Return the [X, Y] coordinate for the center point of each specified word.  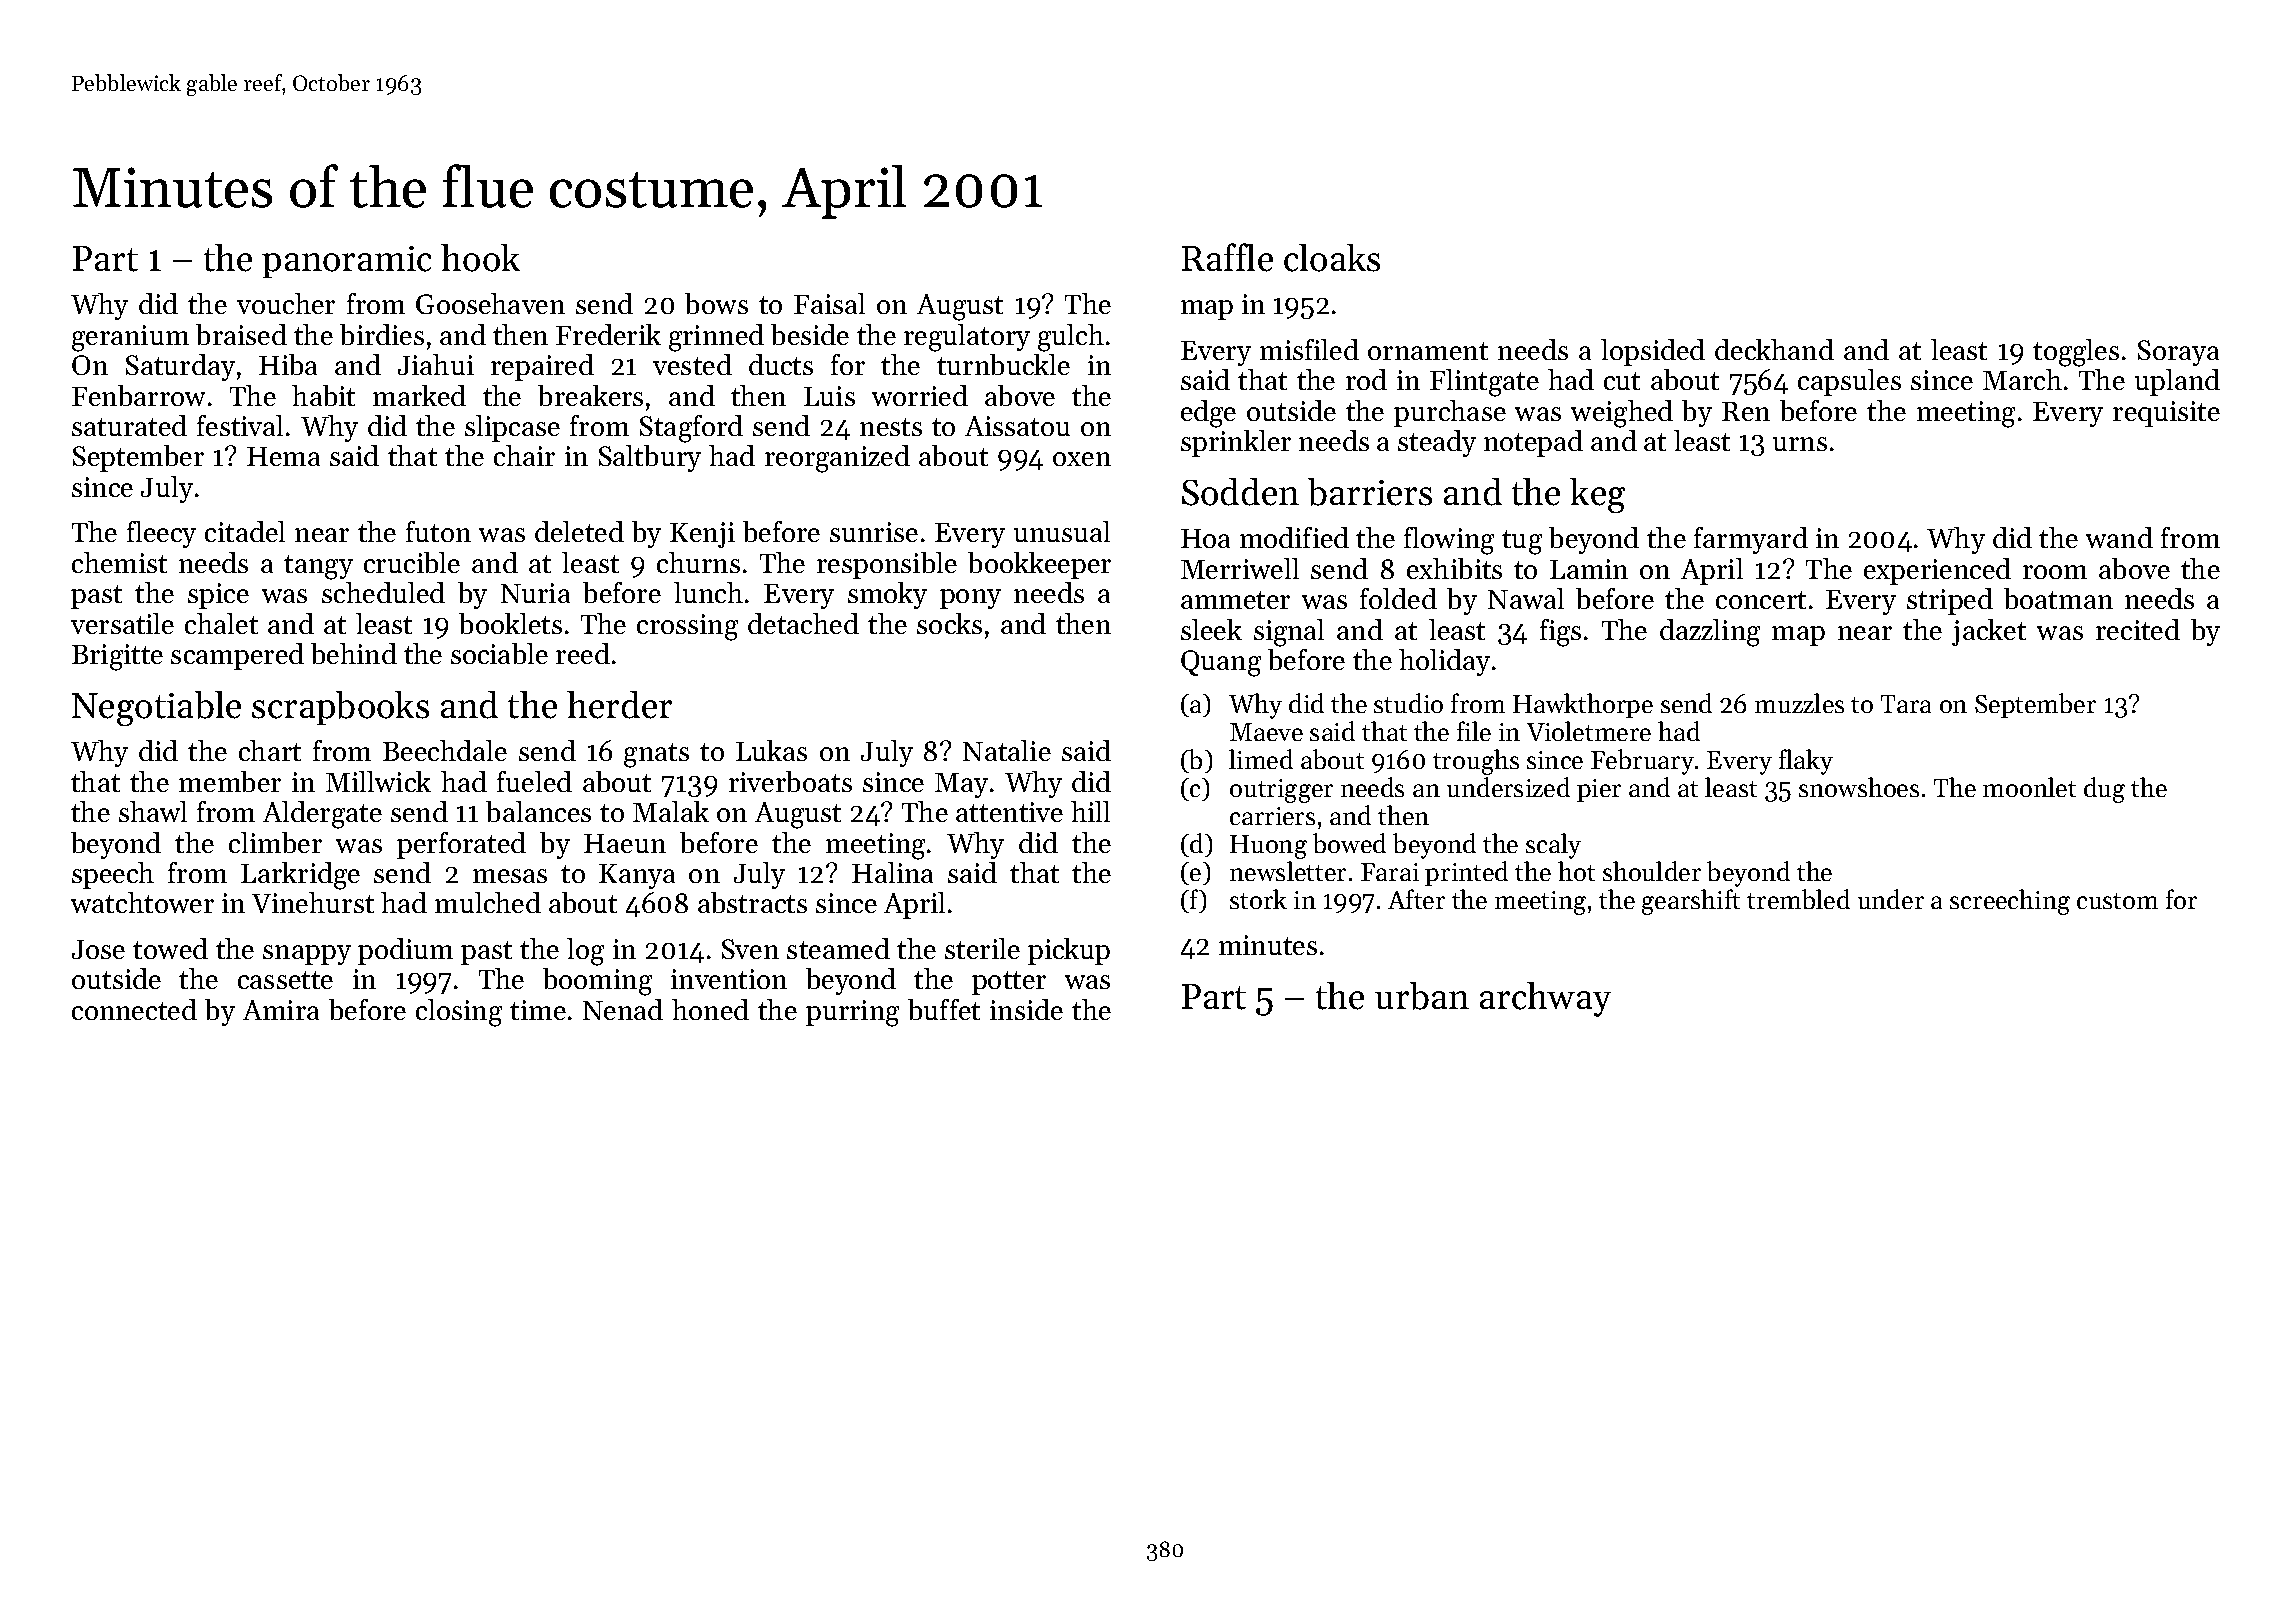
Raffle [1227, 257]
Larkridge [300, 876]
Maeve [1266, 732]
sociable [499, 653]
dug [2104, 790]
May [961, 785]
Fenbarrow [138, 395]
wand [2119, 537]
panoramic [346, 262]
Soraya [2178, 353]
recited [2138, 629]
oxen [1082, 459]
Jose [98, 949]
